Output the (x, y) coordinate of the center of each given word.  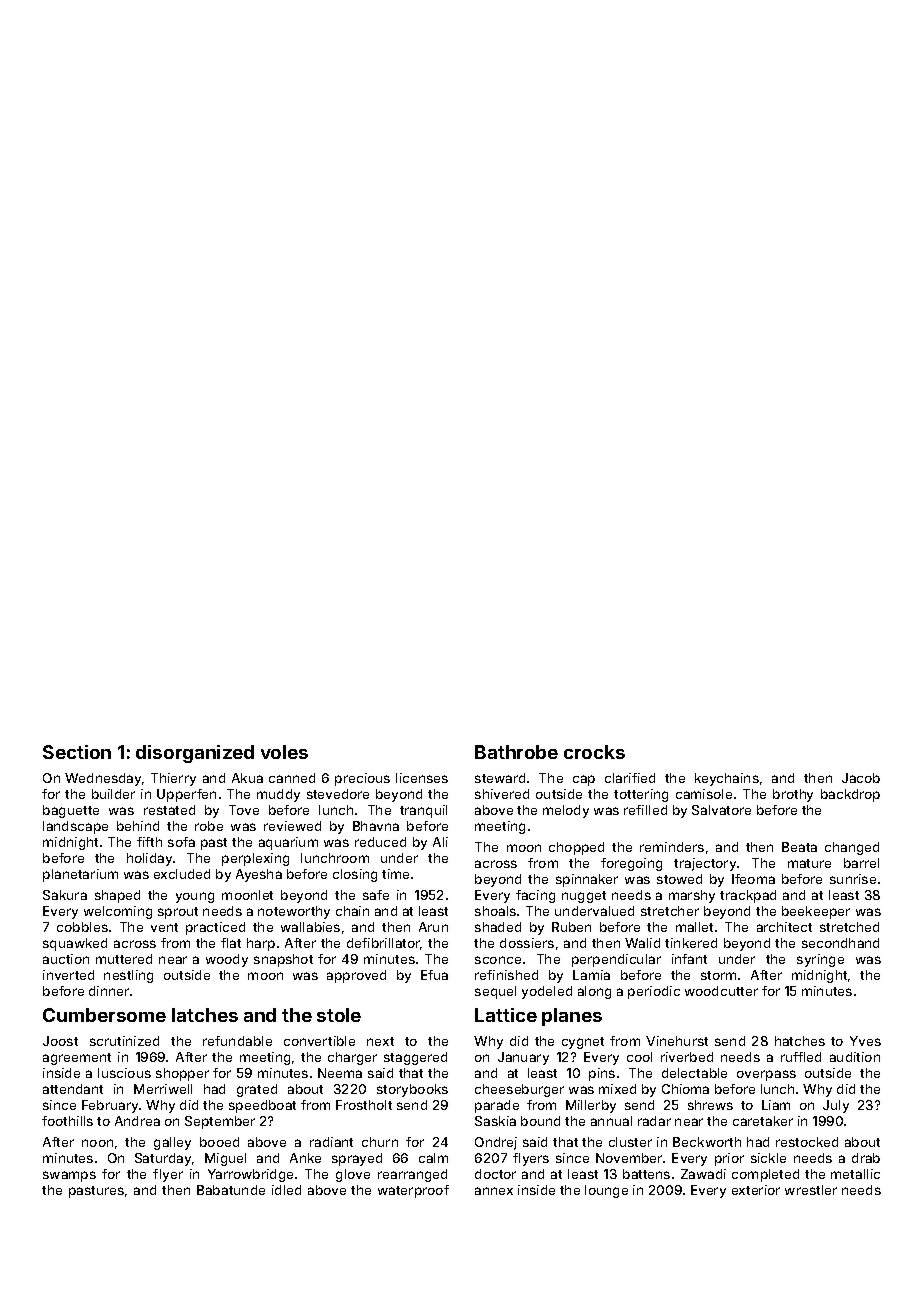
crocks (594, 752)
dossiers (527, 943)
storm (718, 975)
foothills (67, 1121)
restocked (807, 1142)
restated (169, 810)
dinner (109, 991)
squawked (75, 944)
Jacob (861, 778)
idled (286, 1190)
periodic (654, 992)
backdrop (850, 795)
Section (77, 752)
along (594, 992)
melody (566, 811)
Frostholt (364, 1105)
